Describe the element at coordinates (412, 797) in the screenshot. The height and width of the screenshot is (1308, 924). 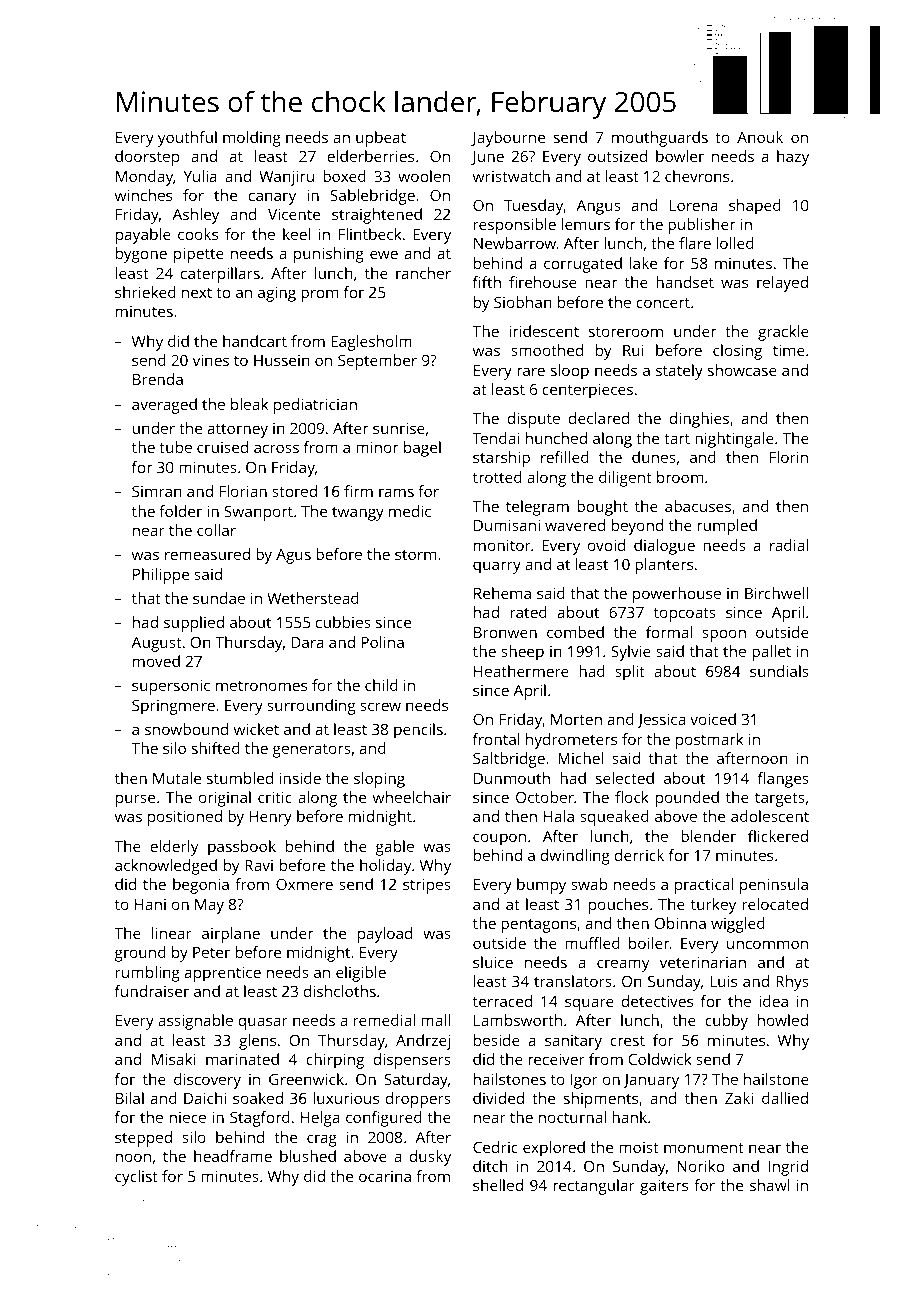
I see `wheelchair` at that location.
